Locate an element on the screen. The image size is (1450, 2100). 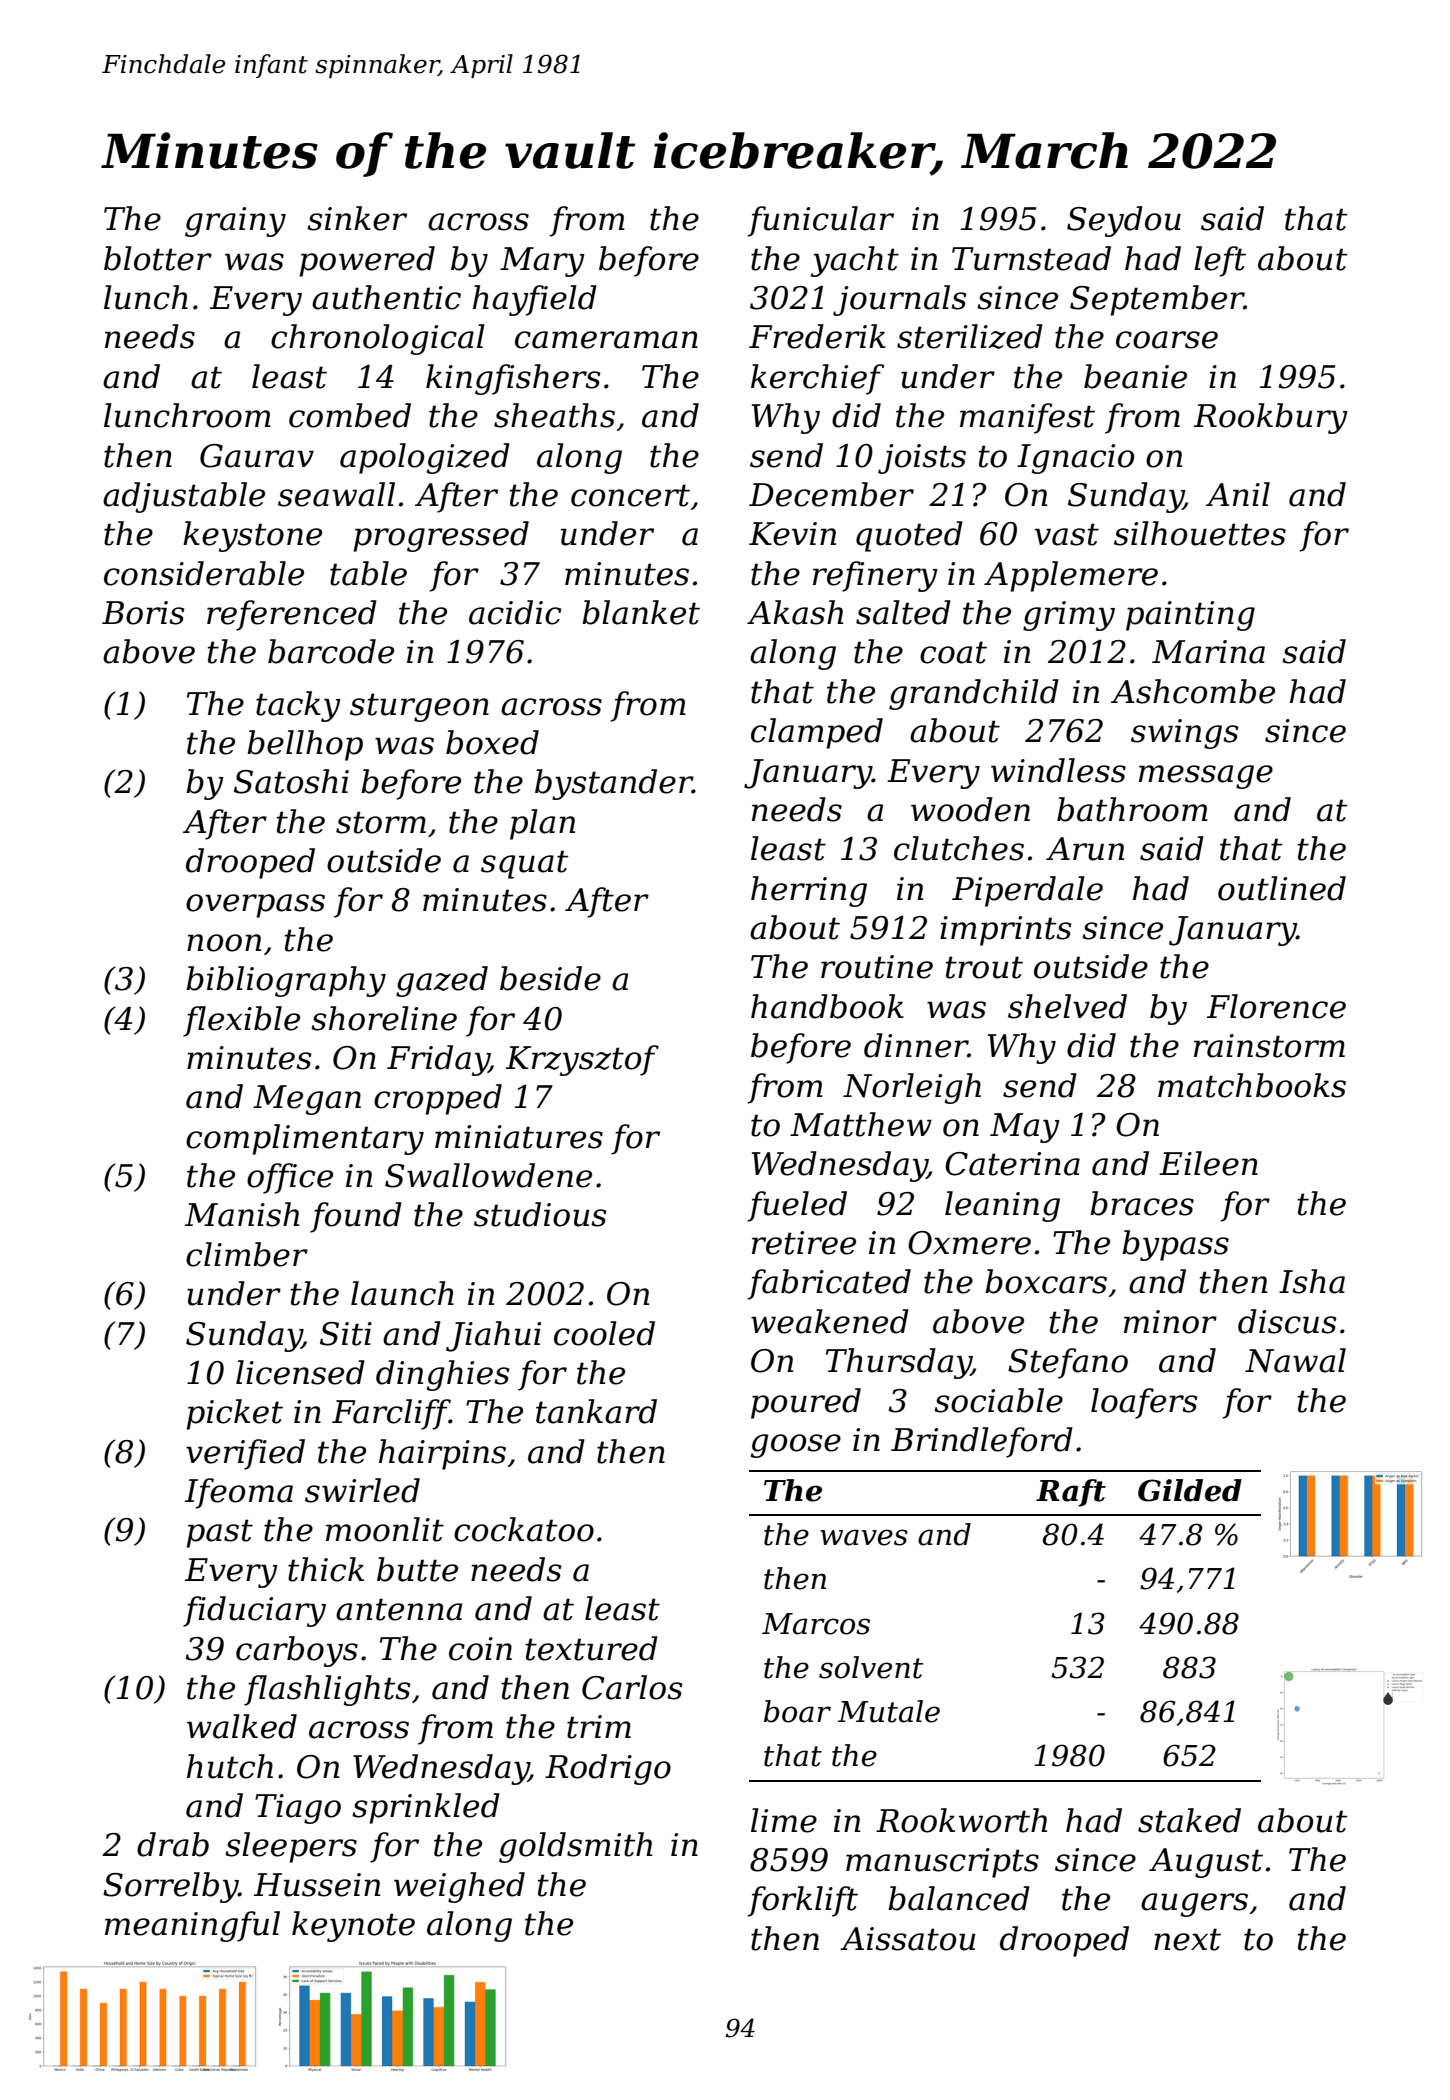
office is located at coordinates (290, 1178).
